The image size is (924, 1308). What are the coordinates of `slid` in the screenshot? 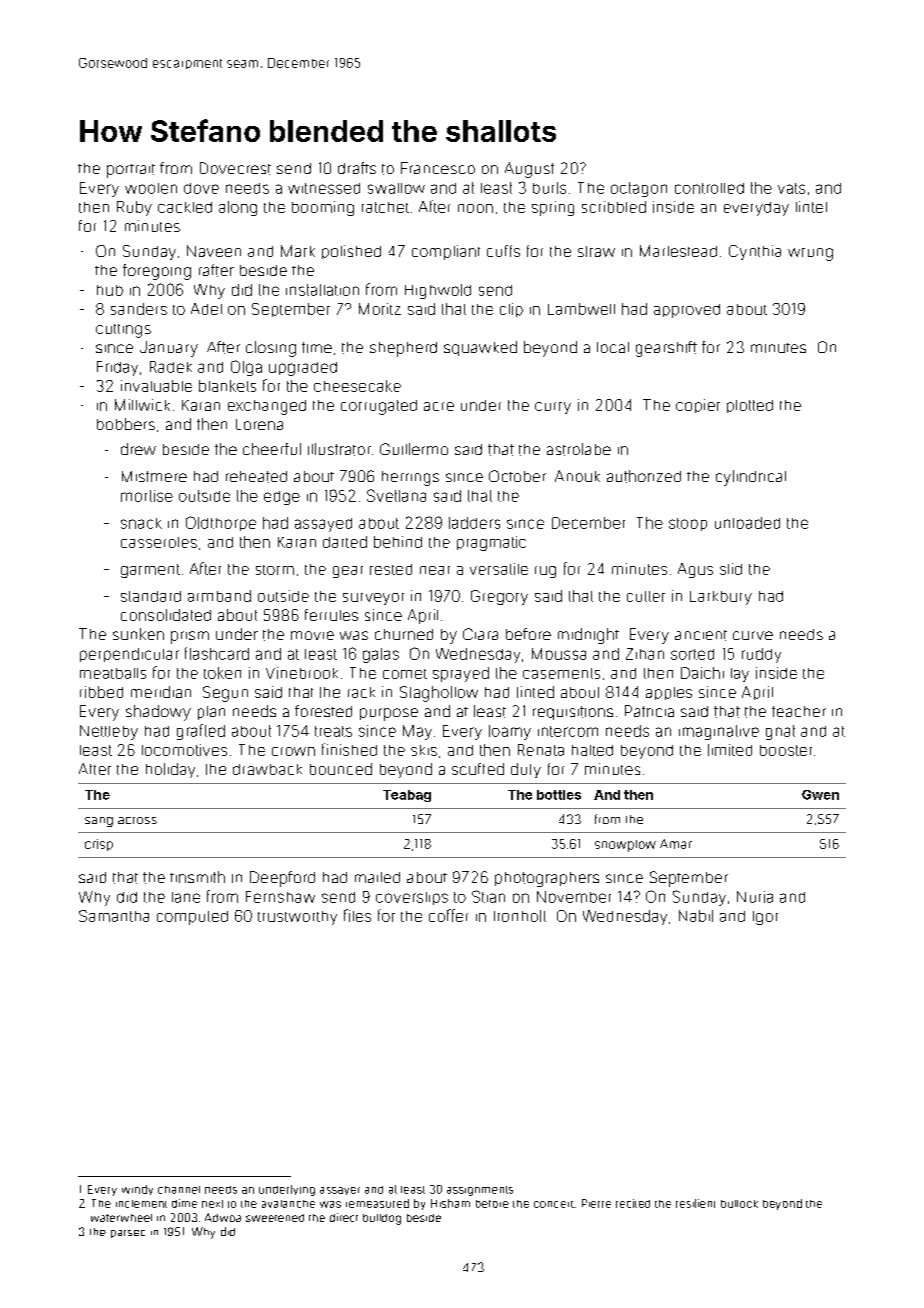 It's located at (731, 569).
